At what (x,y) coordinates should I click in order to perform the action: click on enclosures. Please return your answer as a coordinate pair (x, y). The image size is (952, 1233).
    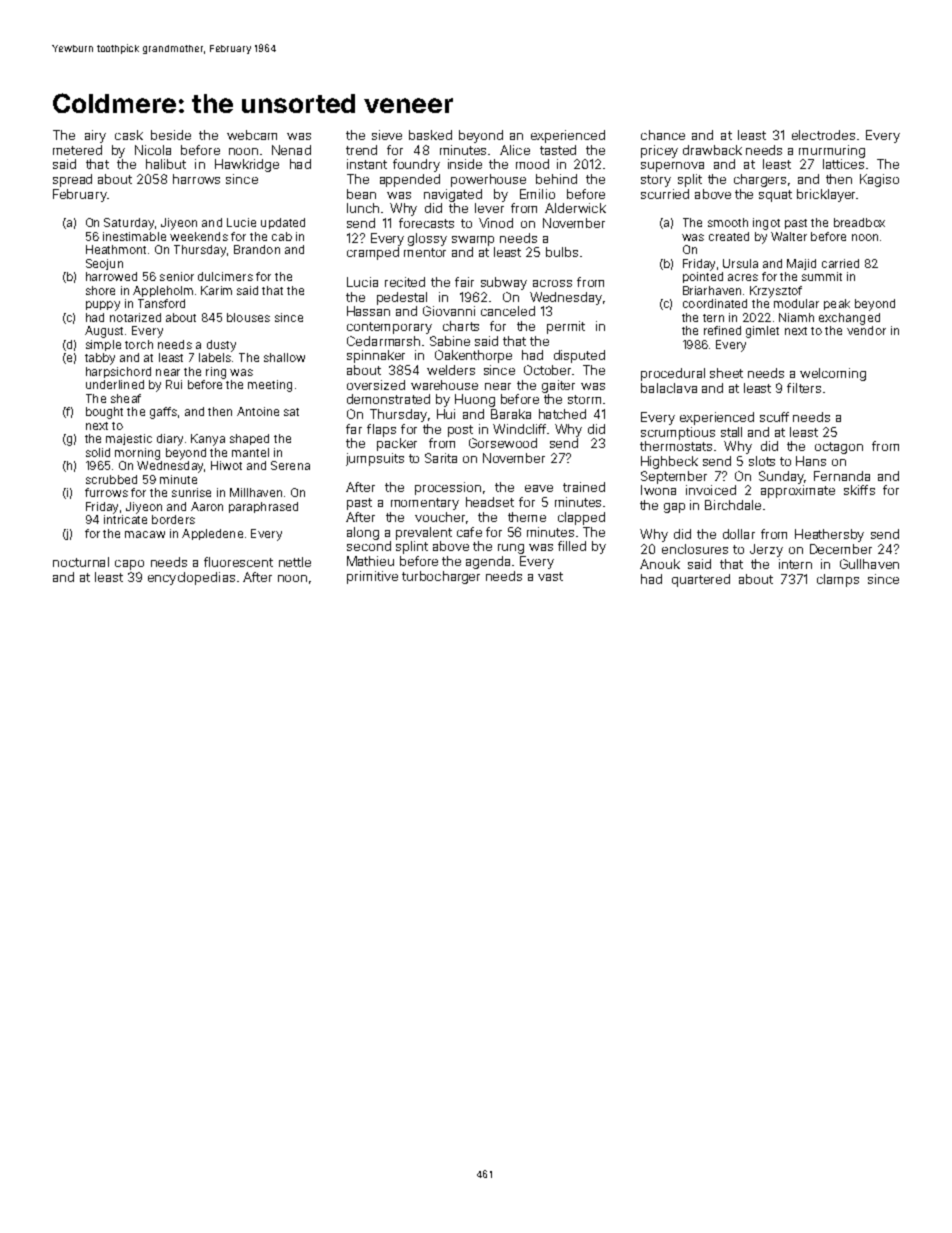
    Looking at the image, I should click on (695, 549).
